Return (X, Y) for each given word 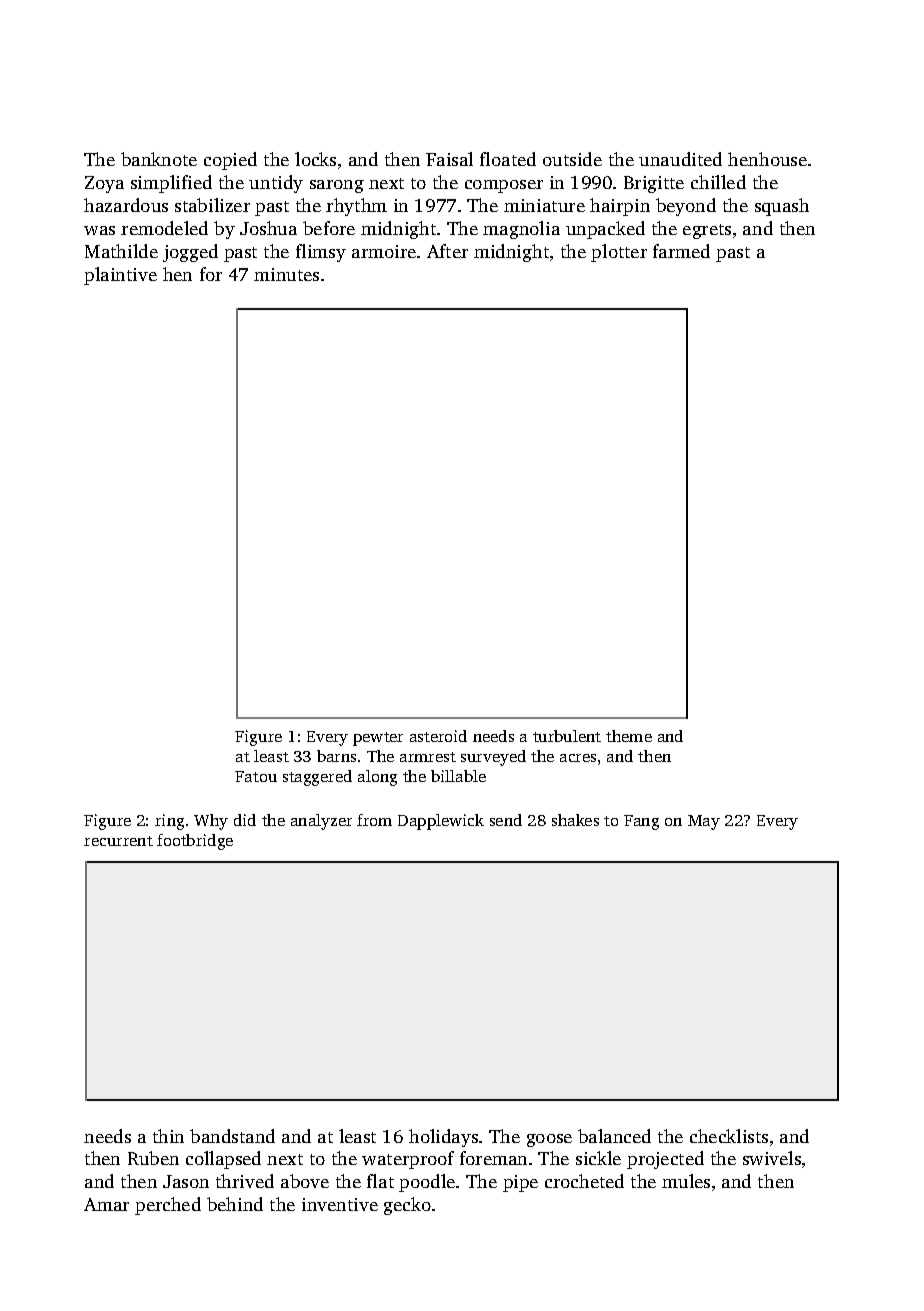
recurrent (118, 841)
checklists (729, 1136)
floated (508, 159)
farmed (681, 251)
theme (629, 736)
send (506, 820)
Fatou (256, 776)
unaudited (680, 159)
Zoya (104, 184)
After (447, 251)
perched (168, 1206)
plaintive (120, 276)
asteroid (438, 736)
